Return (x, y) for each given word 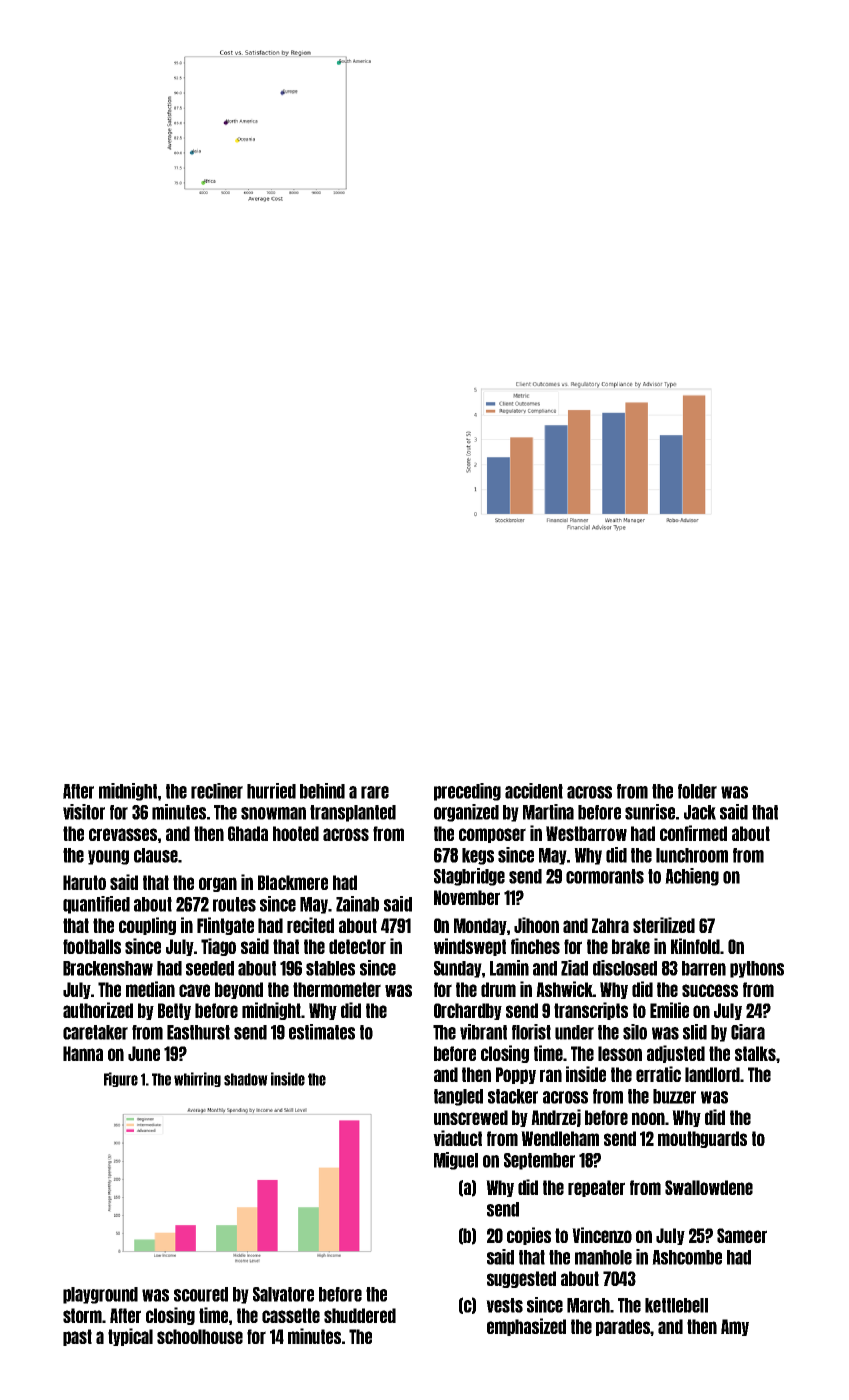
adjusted (676, 1054)
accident (534, 791)
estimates (322, 1032)
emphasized (526, 1327)
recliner (217, 791)
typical (130, 1337)
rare (375, 792)
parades (623, 1327)
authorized (98, 1010)
